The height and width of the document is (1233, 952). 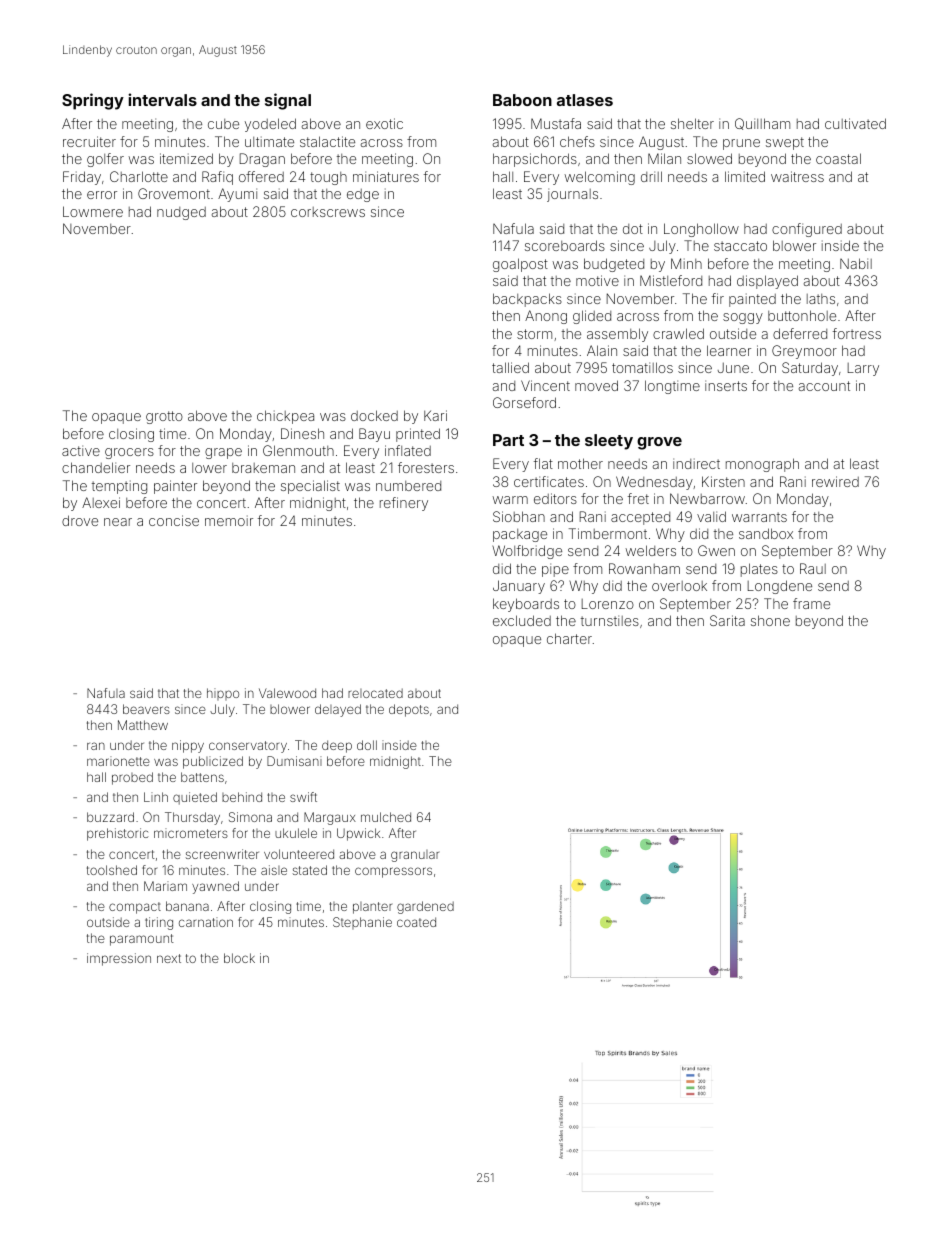 What do you see at coordinates (146, 709) in the document?
I see `beavers` at bounding box center [146, 709].
